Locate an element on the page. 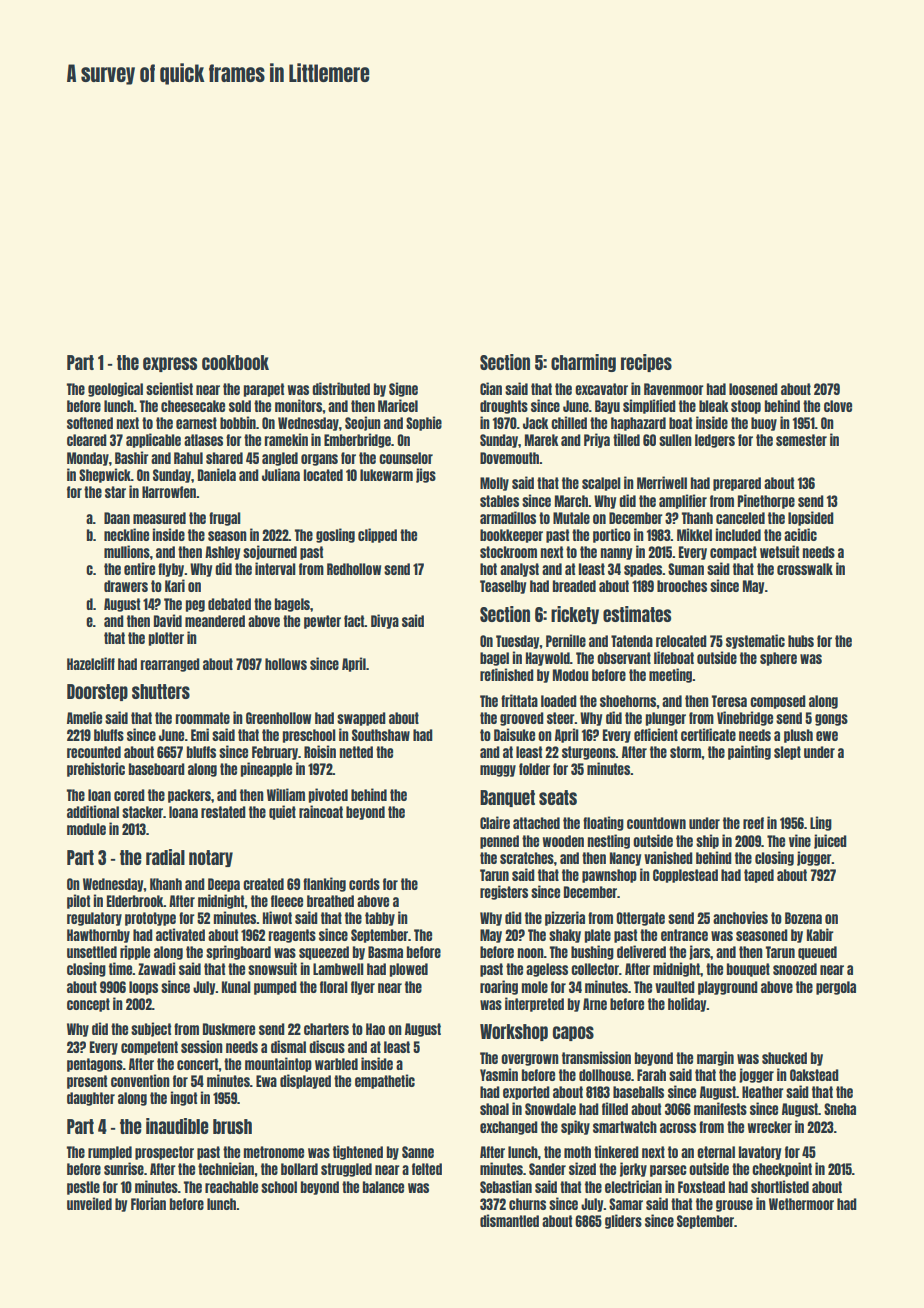 This image has height=1308, width=924. loosened is located at coordinates (753, 389).
